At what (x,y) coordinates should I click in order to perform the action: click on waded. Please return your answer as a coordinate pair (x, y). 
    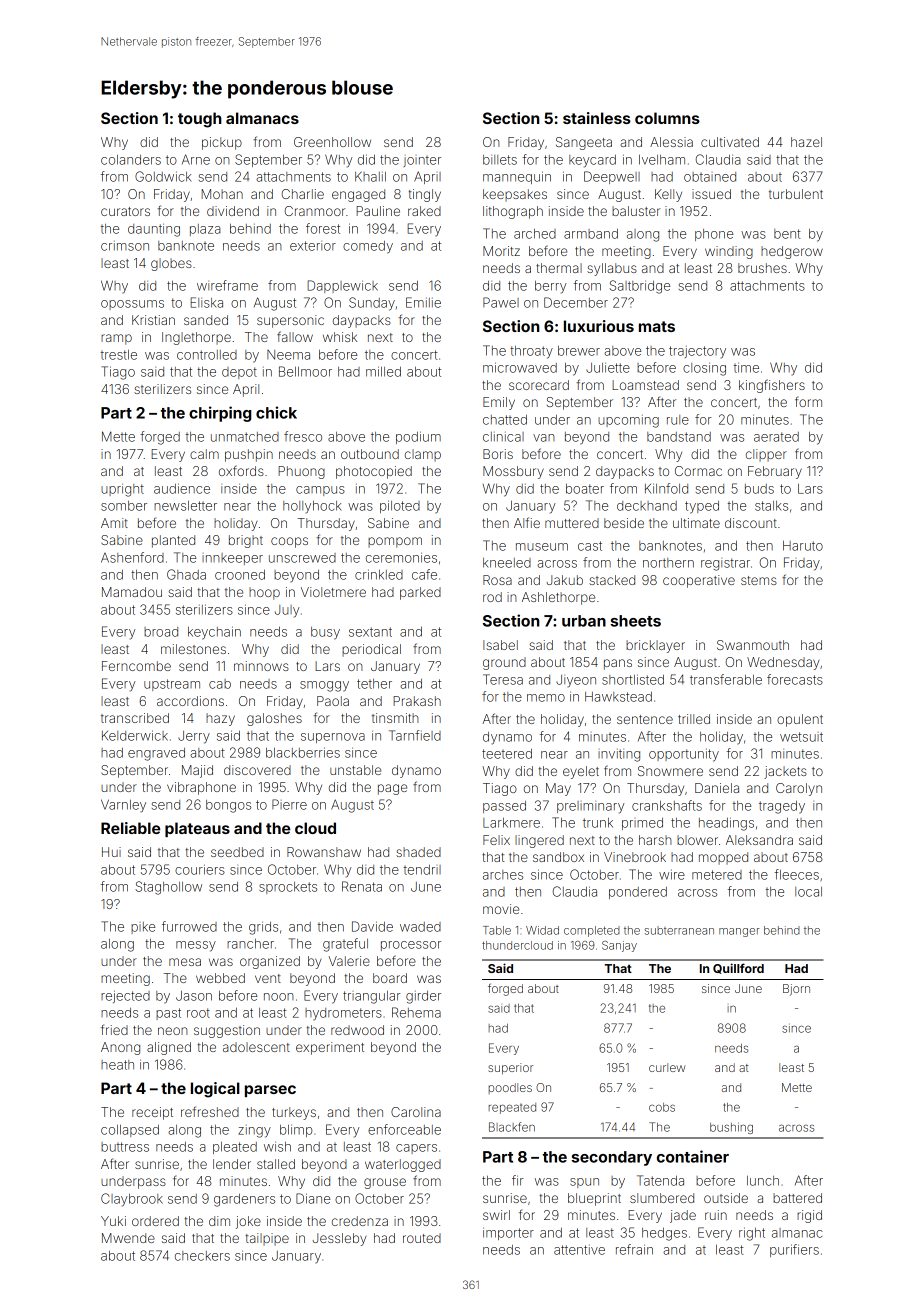
    Looking at the image, I should click on (420, 927).
